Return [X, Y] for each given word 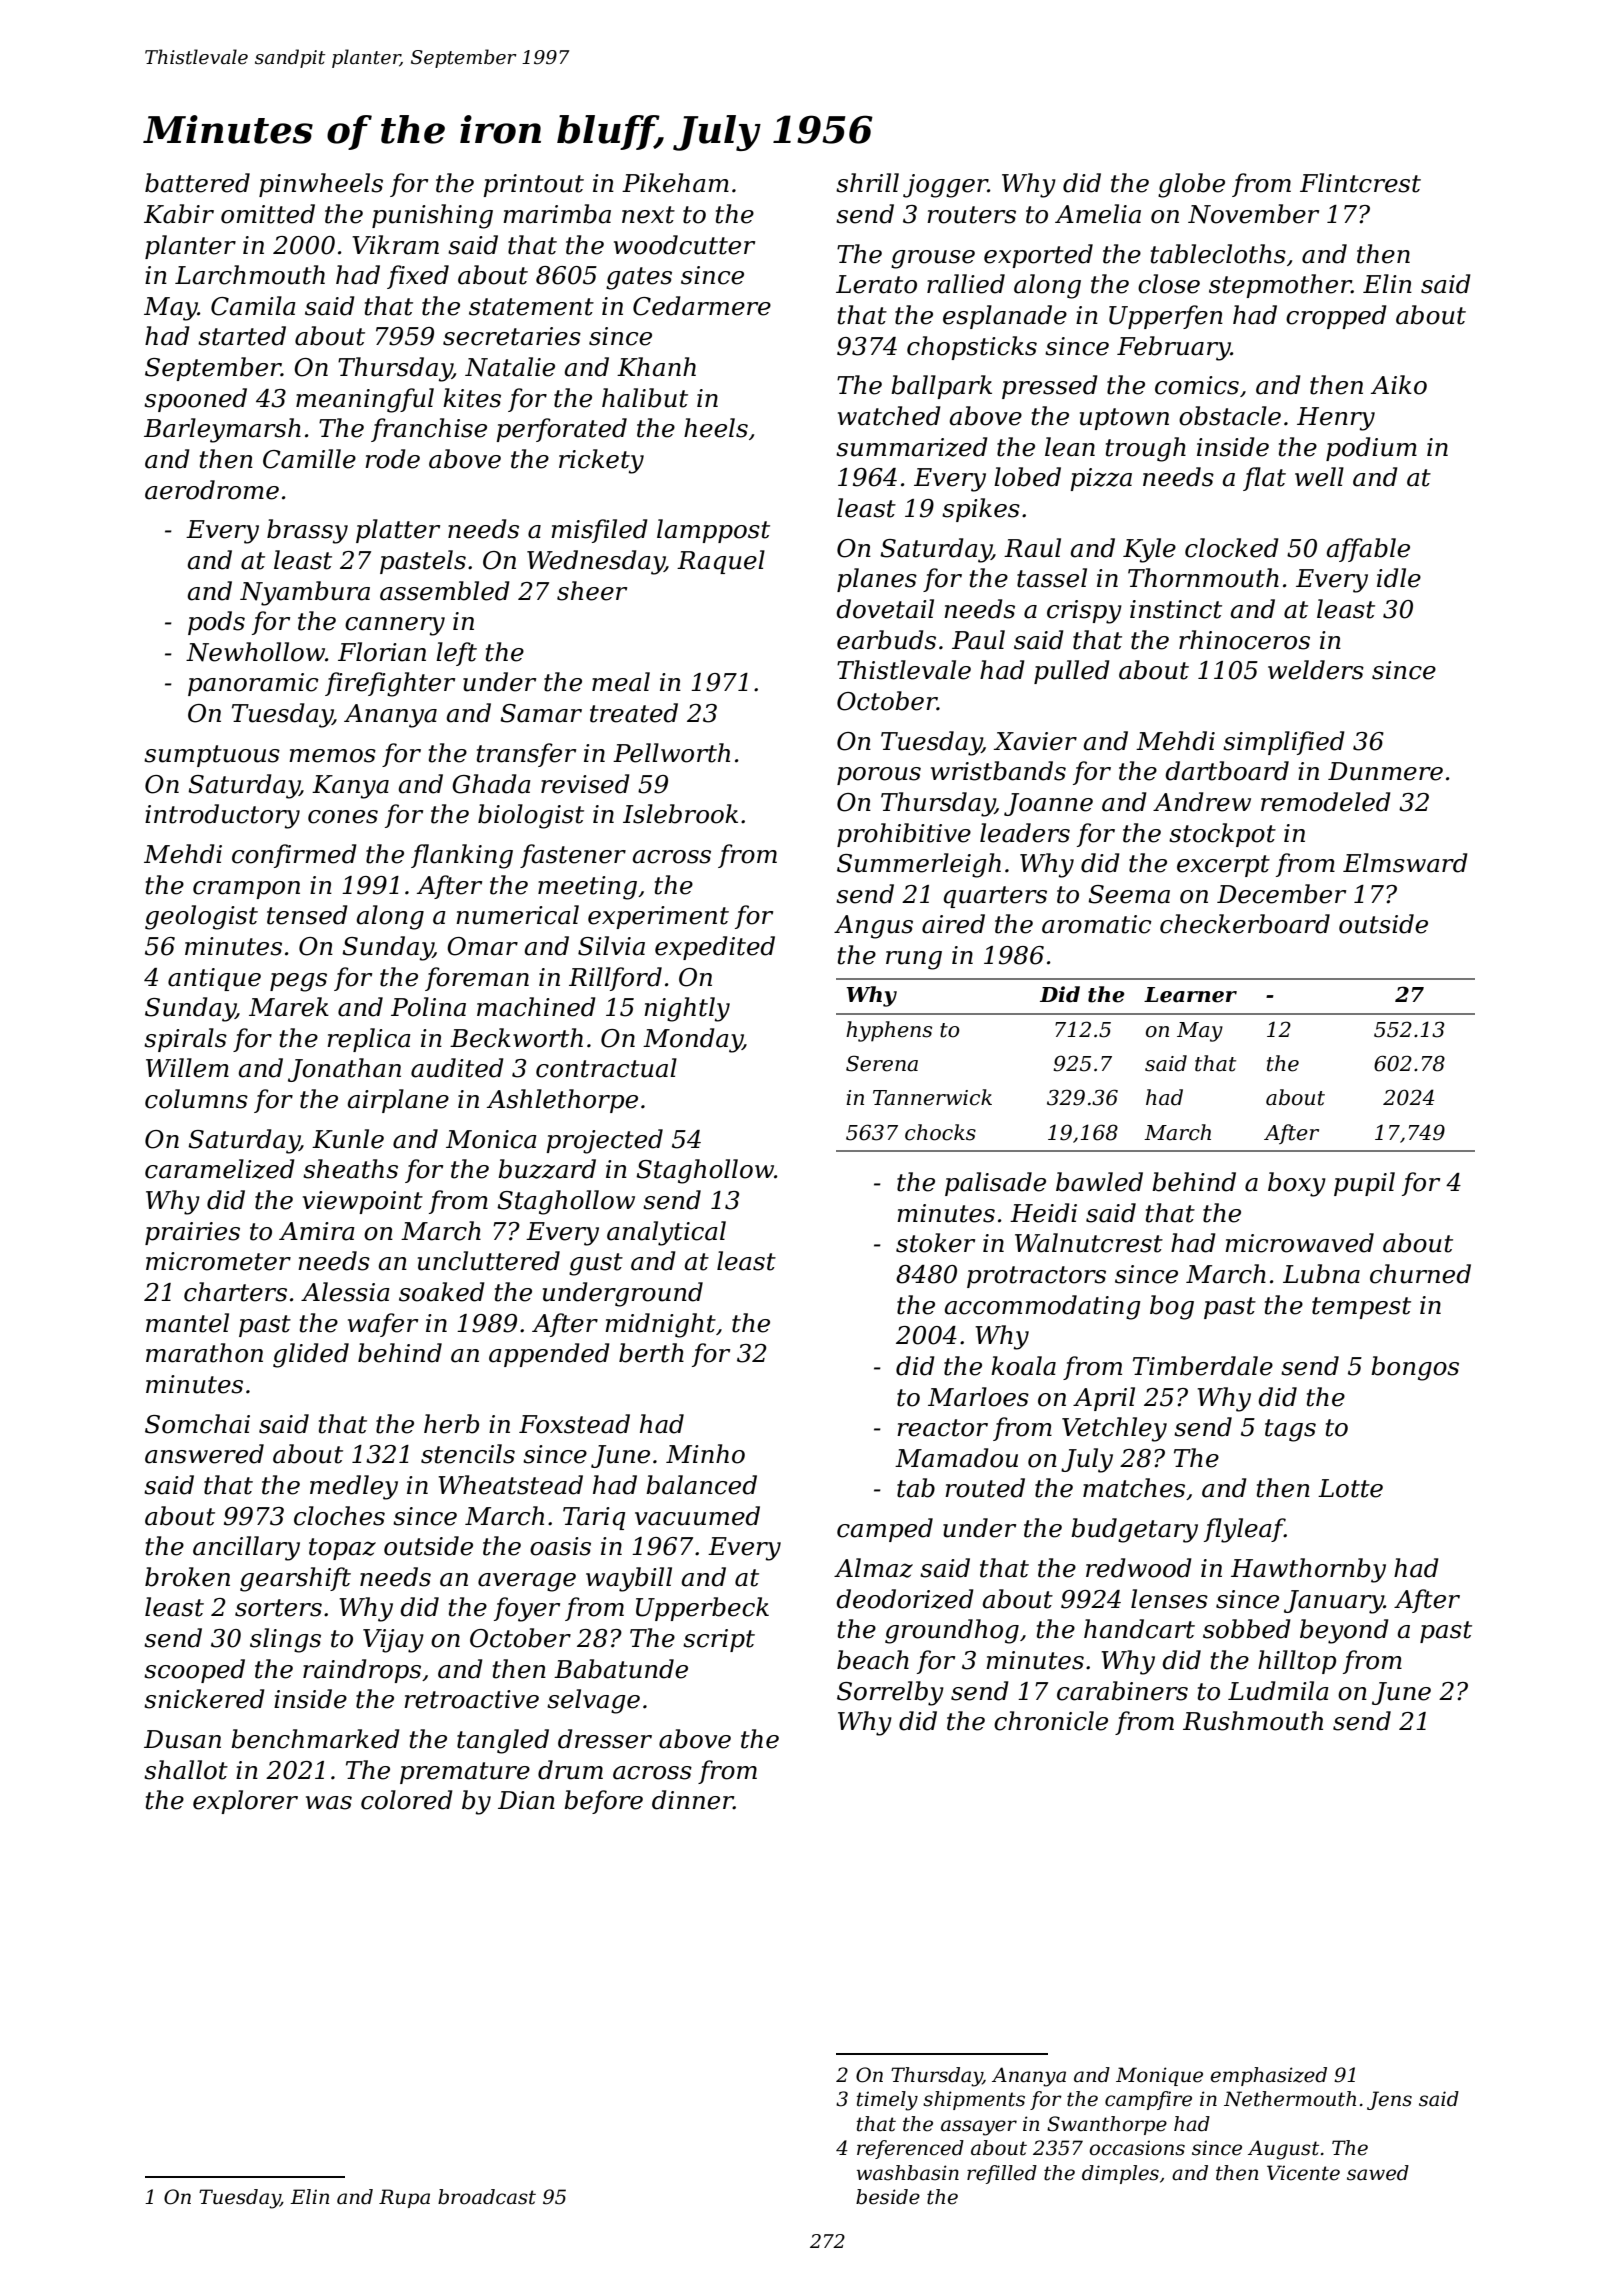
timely [887, 2101]
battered [197, 183]
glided [311, 1355]
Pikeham [675, 183]
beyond [1344, 1631]
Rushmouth [1253, 1721]
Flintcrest [1360, 183]
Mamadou [956, 1458]
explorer [245, 1802]
